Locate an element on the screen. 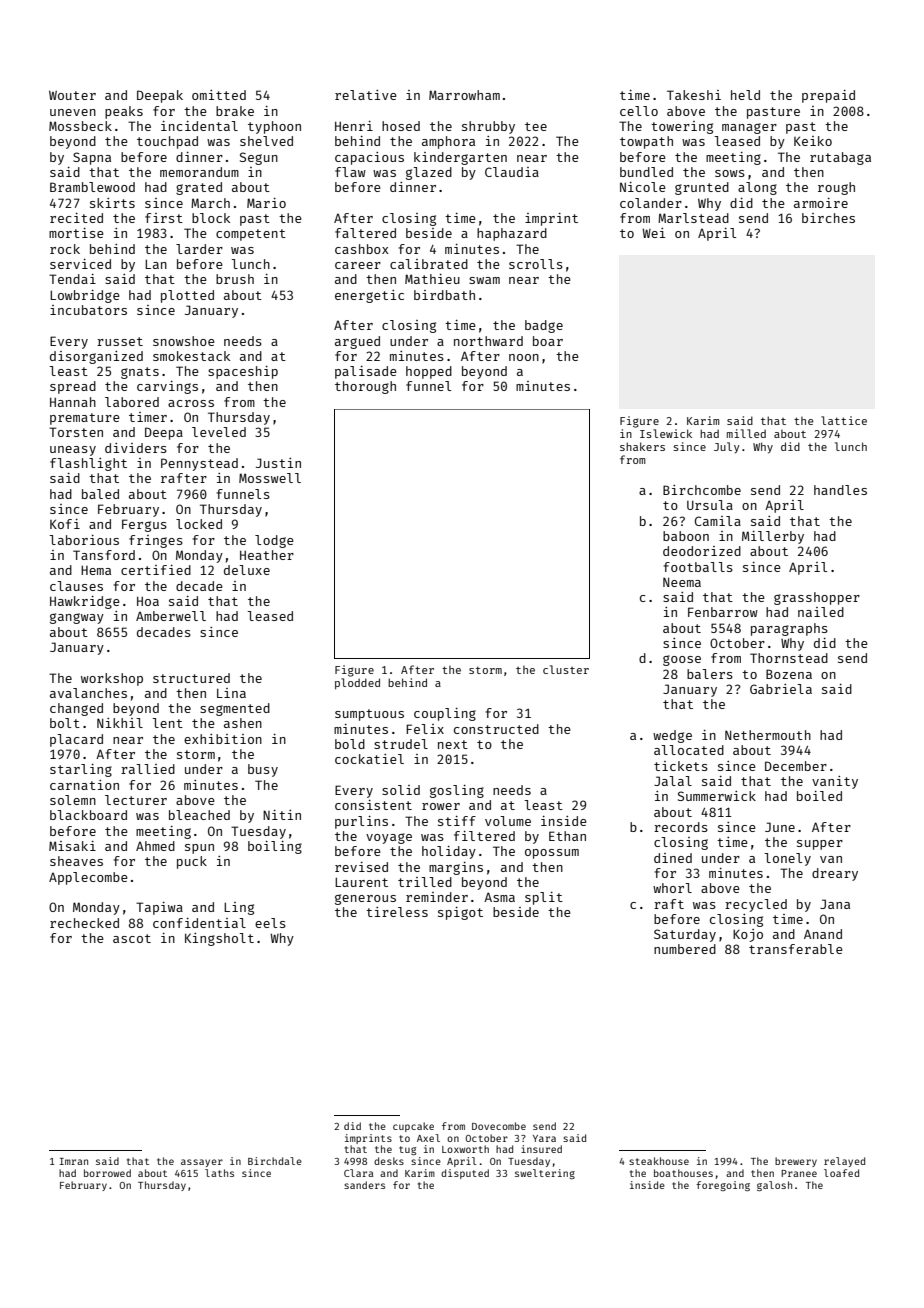  Dovecombe is located at coordinates (499, 1126).
